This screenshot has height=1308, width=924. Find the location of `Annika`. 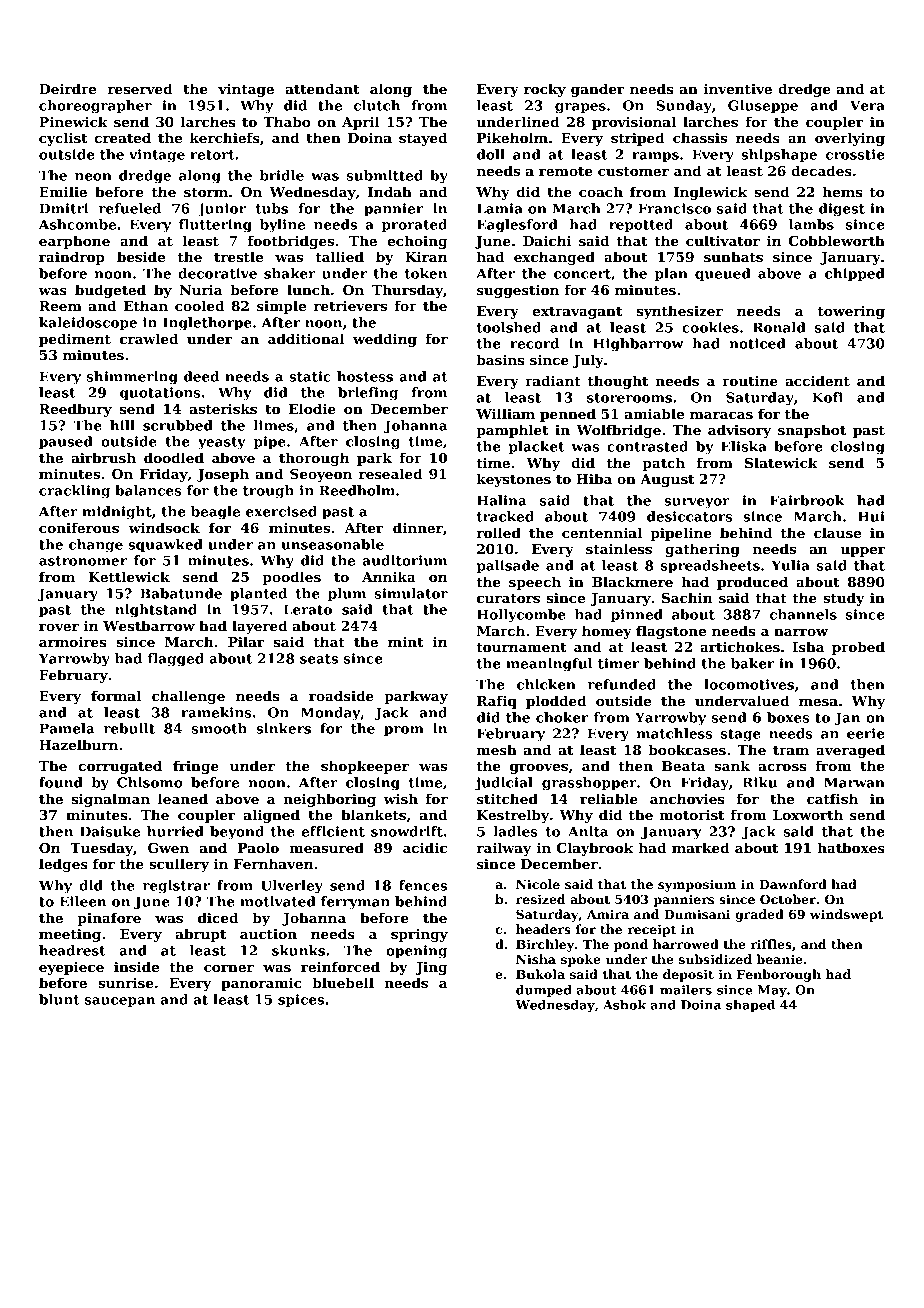

Annika is located at coordinates (389, 576).
